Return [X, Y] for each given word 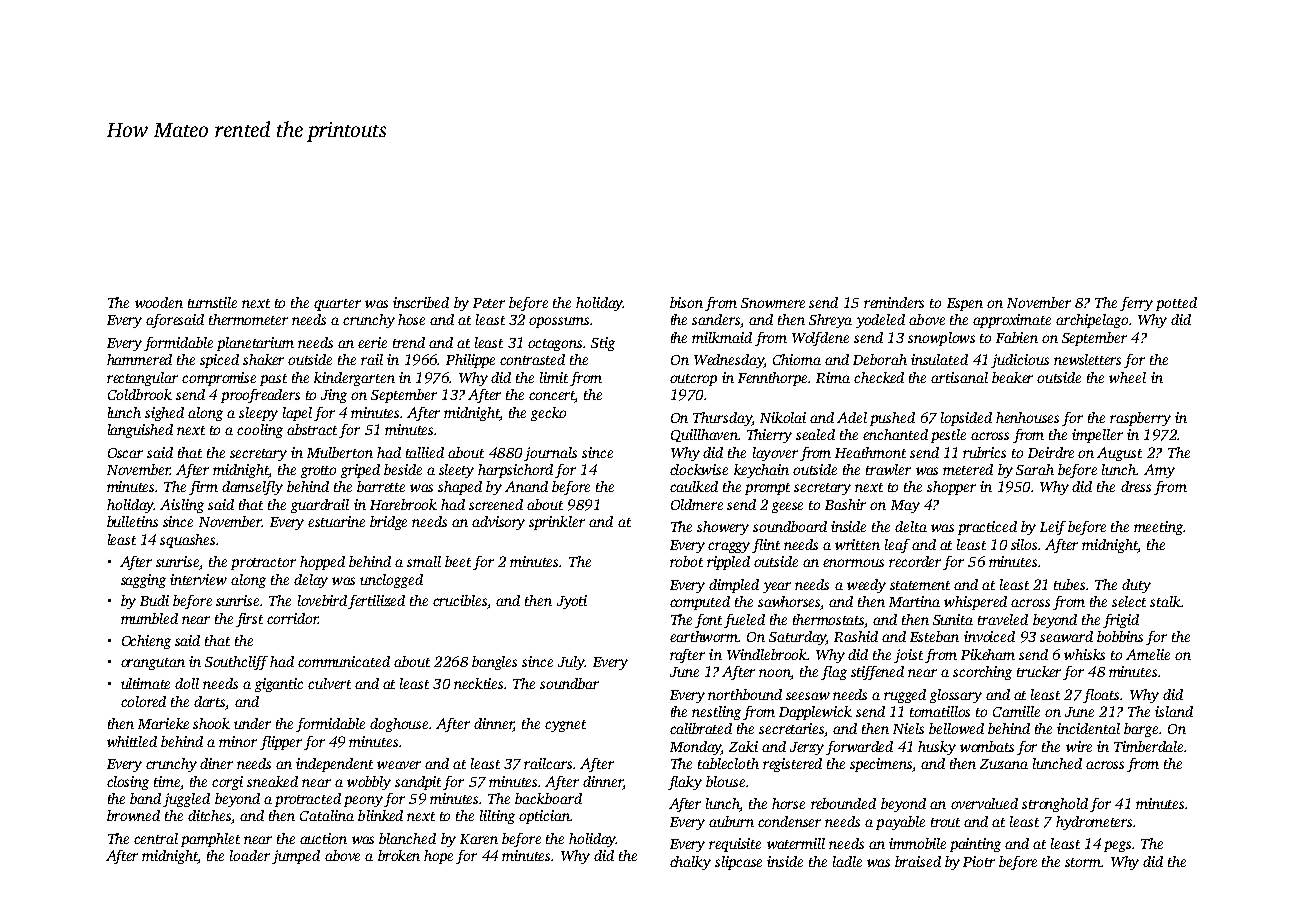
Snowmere [773, 303]
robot [686, 561]
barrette [381, 486]
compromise [219, 379]
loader [250, 855]
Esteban [934, 636]
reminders [894, 302]
